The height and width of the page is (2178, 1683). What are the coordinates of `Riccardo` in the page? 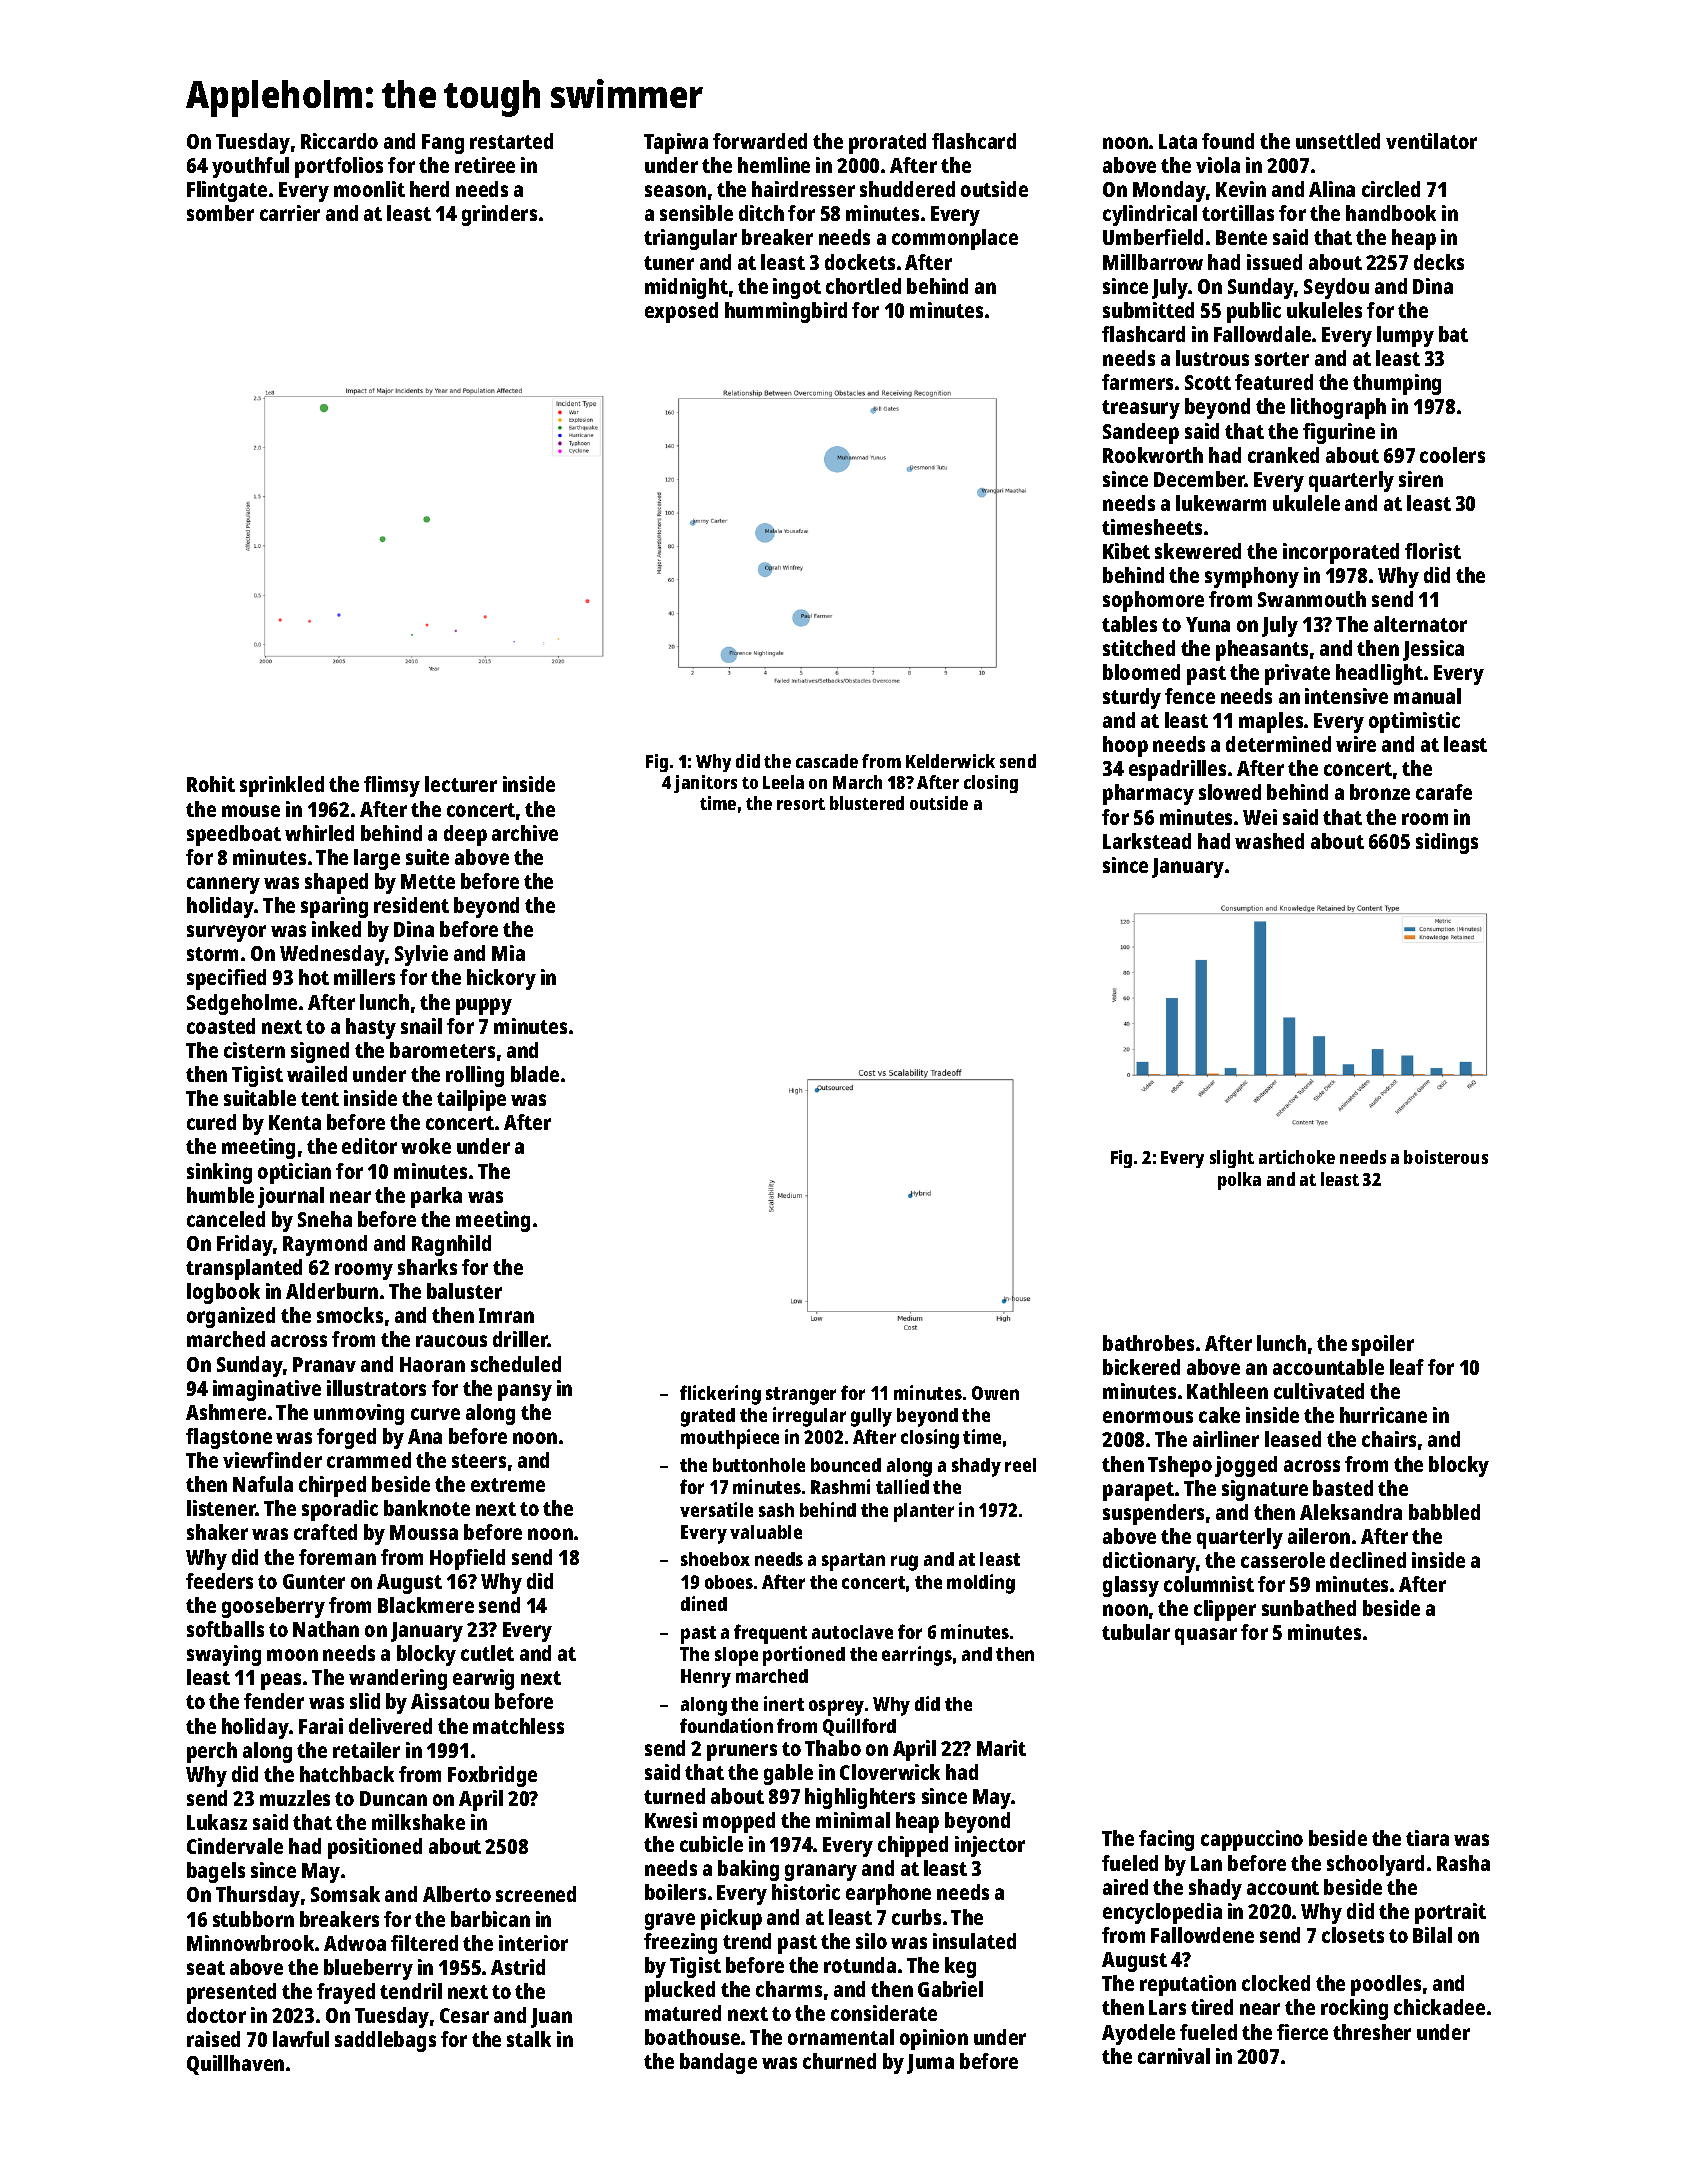 It's located at (339, 141).
